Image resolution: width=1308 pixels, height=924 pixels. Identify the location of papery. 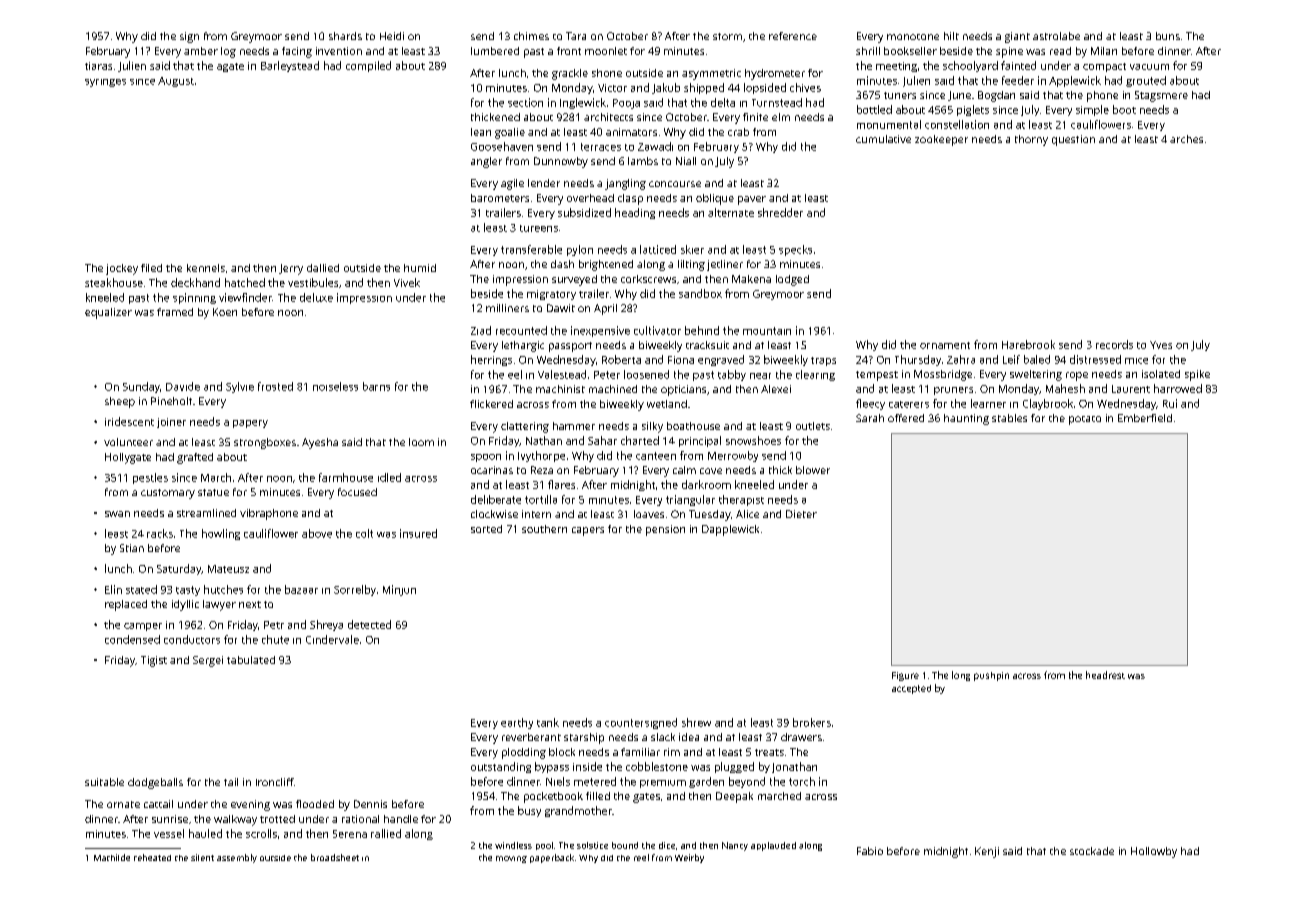
(250, 424).
